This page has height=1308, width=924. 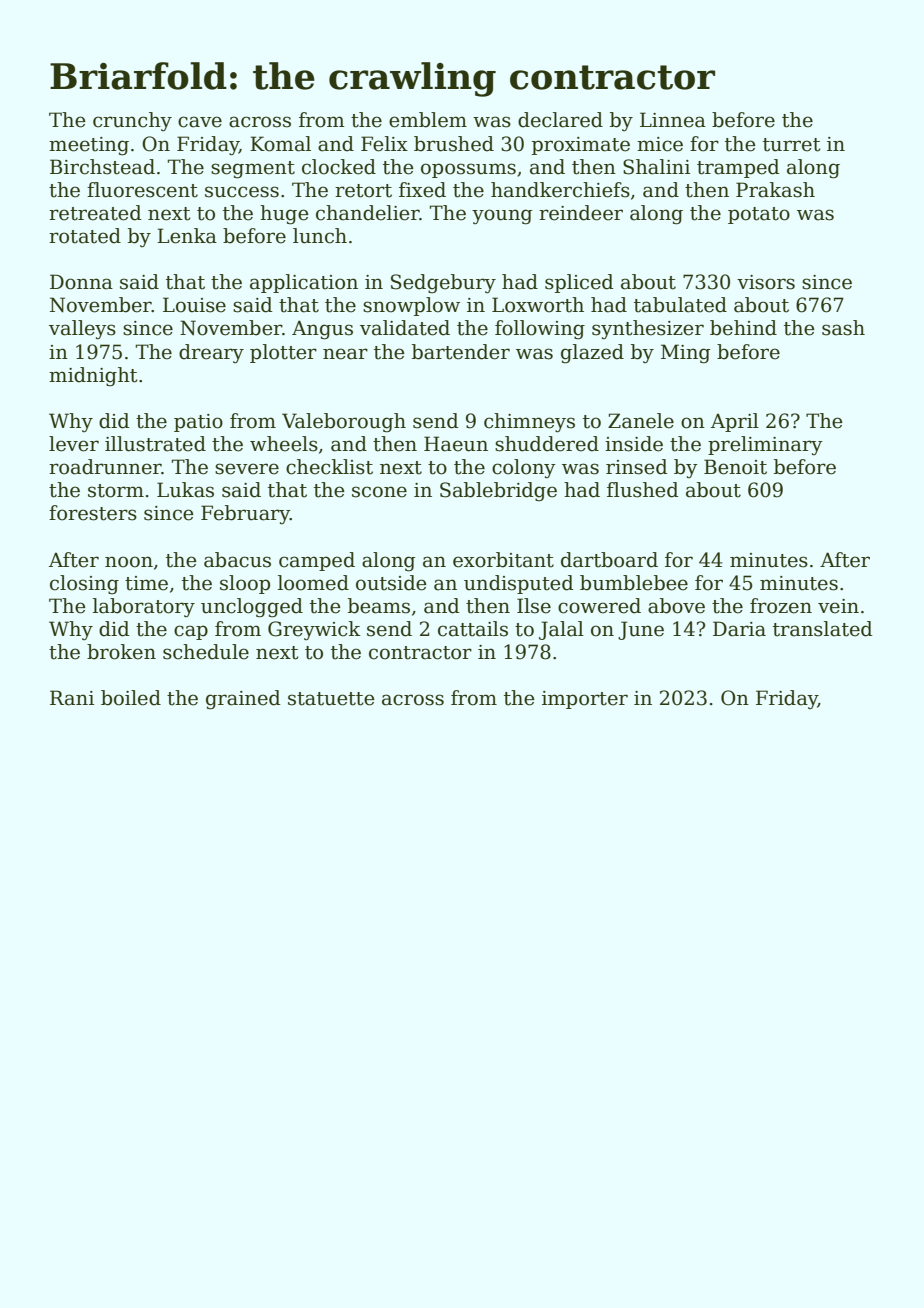 What do you see at coordinates (331, 699) in the page?
I see `statuette` at bounding box center [331, 699].
